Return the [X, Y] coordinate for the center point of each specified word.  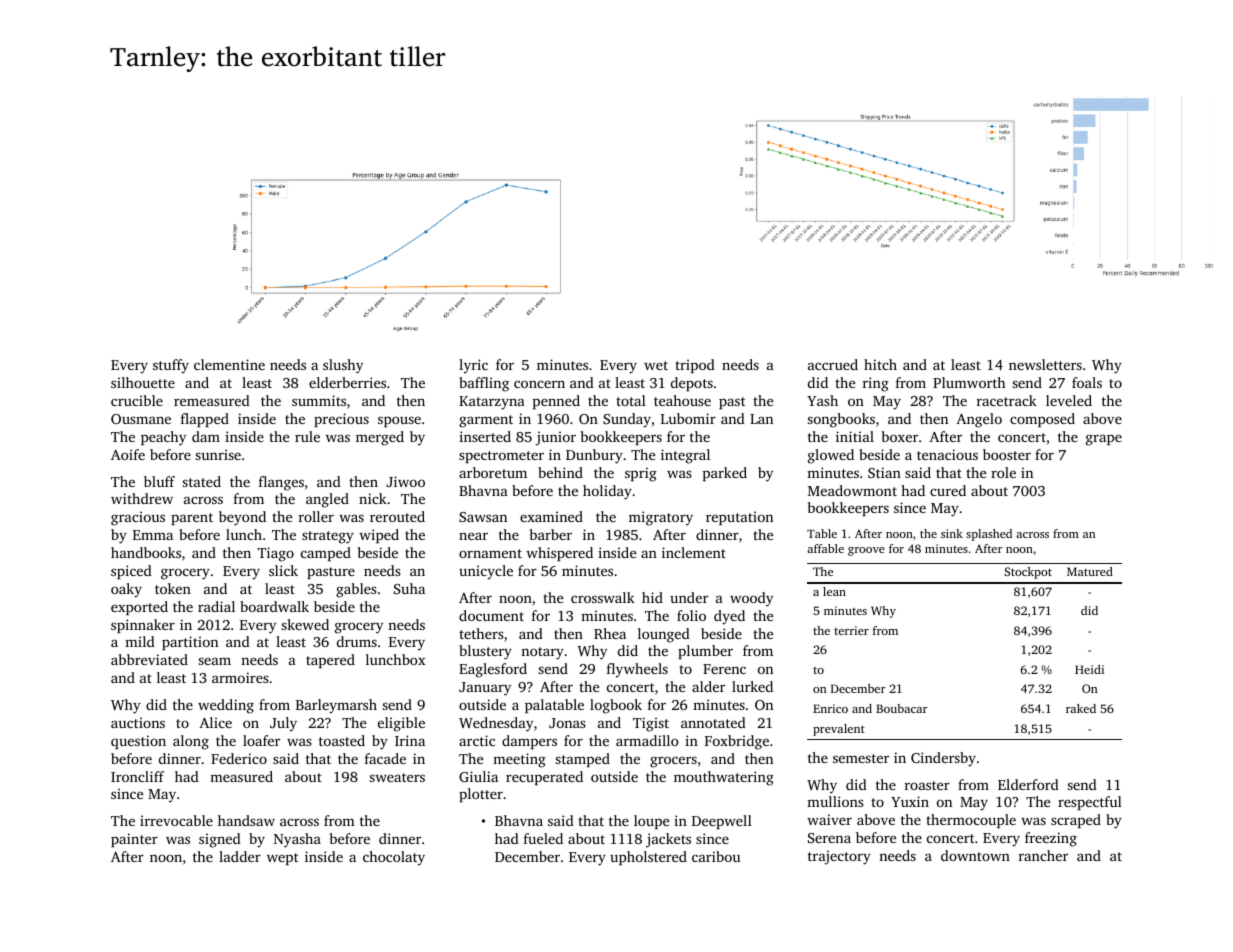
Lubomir [688, 418]
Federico [239, 758]
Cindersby [943, 759]
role [1003, 472]
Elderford [1028, 784]
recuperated [544, 778]
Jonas [567, 723]
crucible [137, 400]
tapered [330, 661]
